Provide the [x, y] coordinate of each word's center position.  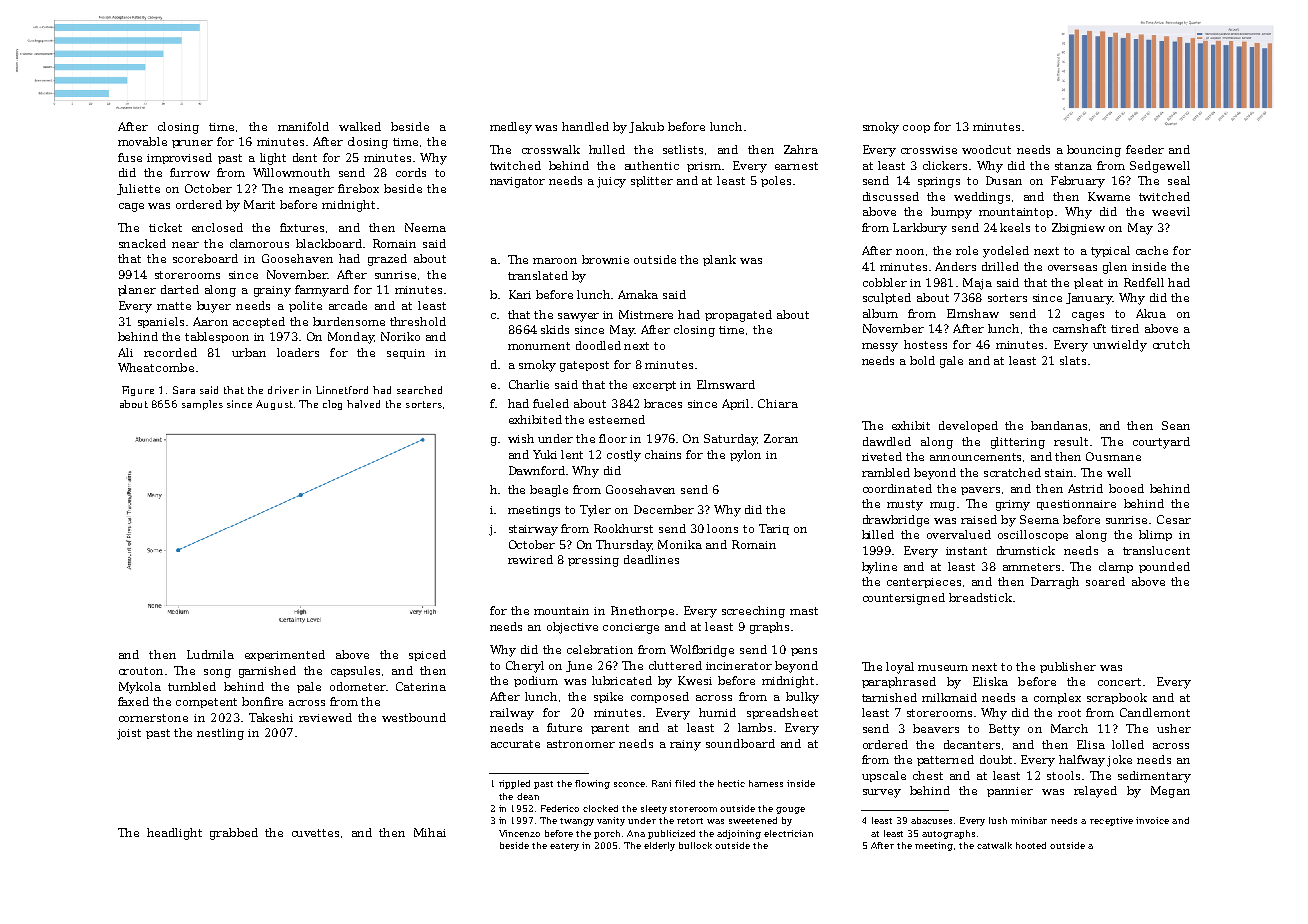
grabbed [234, 834]
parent [610, 729]
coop [916, 129]
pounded [1164, 567]
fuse [130, 157]
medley [511, 128]
